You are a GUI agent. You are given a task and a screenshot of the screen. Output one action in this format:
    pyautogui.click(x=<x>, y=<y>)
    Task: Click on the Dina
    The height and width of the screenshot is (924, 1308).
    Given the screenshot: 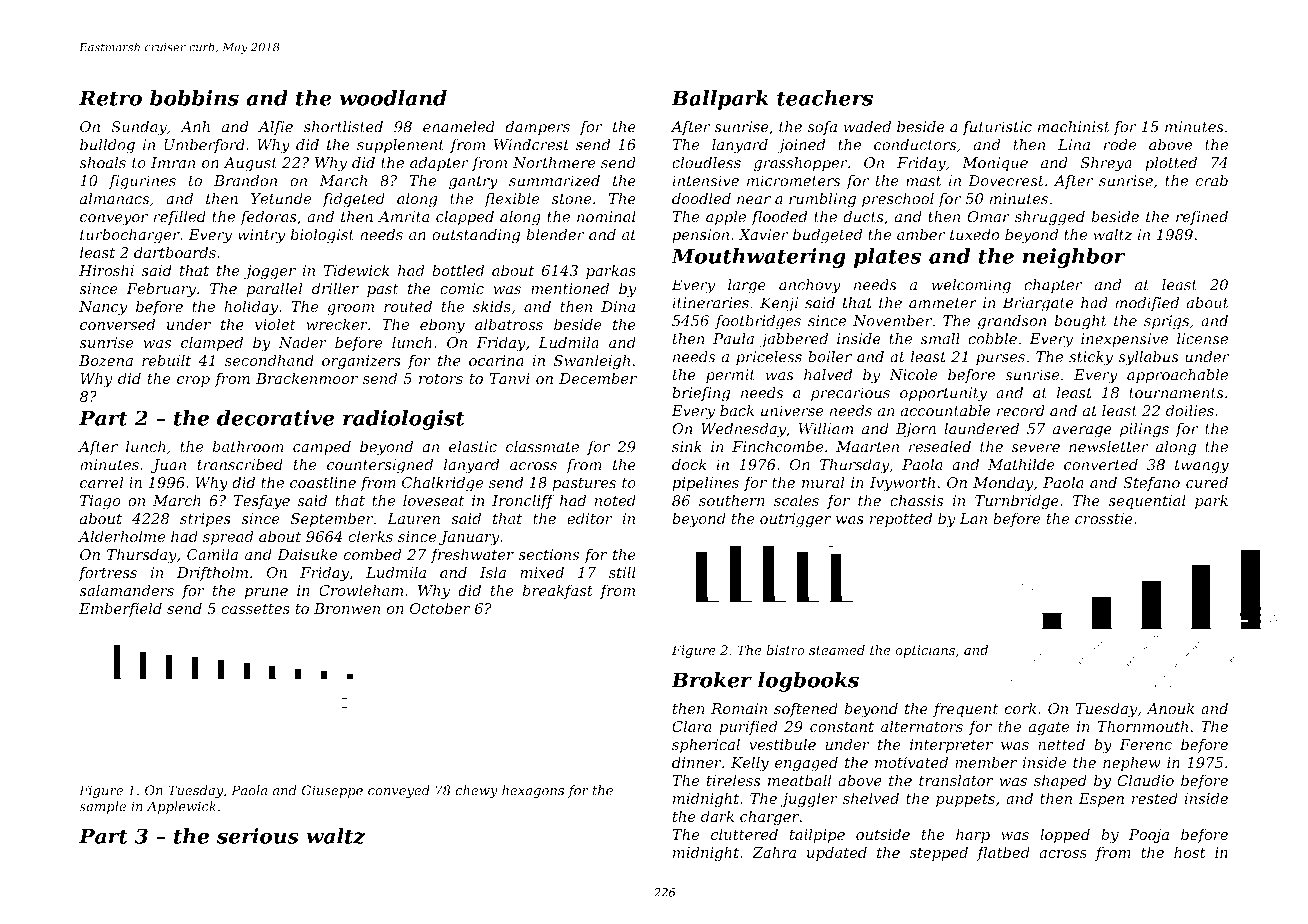 What is the action you would take?
    pyautogui.click(x=618, y=306)
